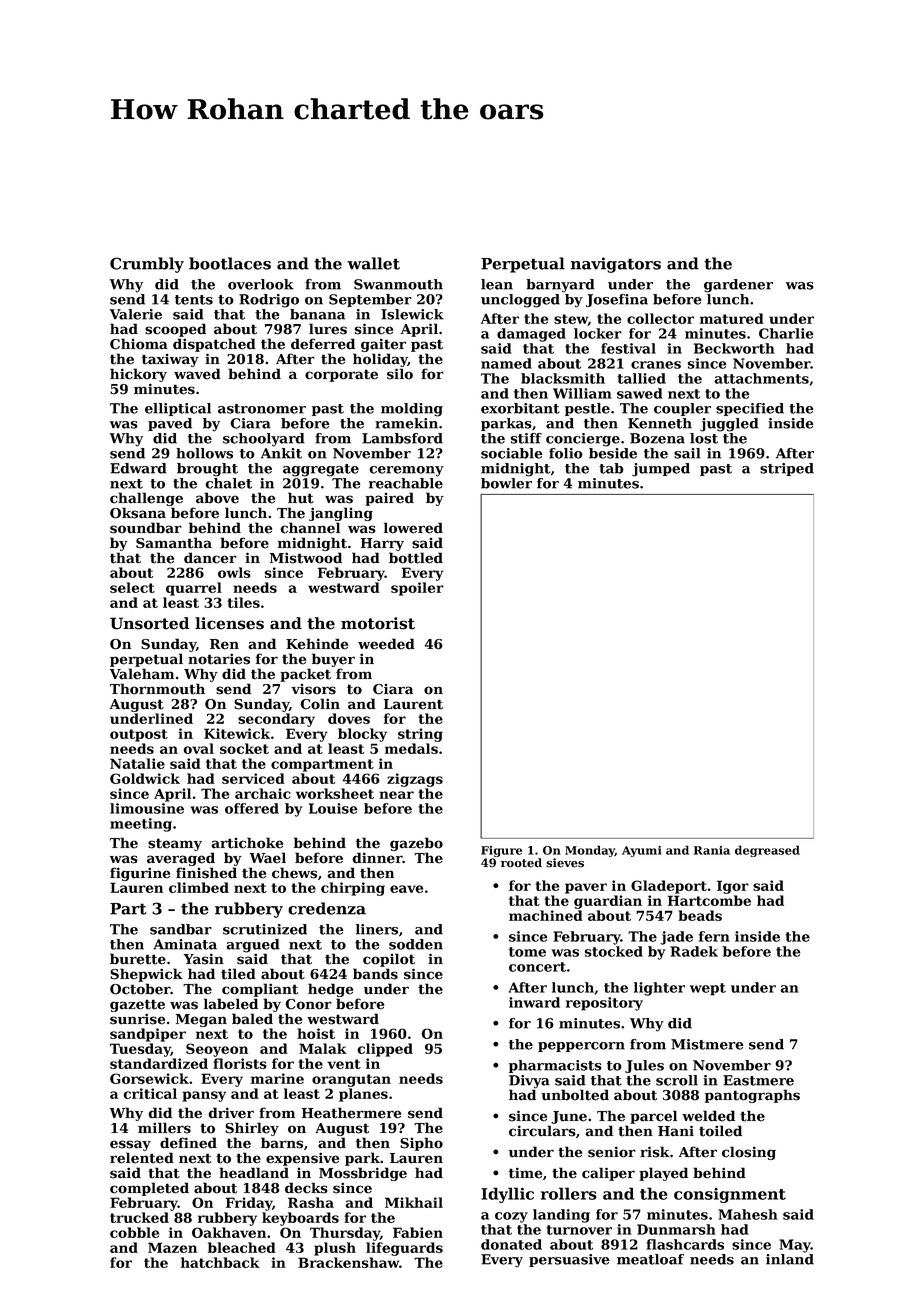 The image size is (924, 1308). Describe the element at coordinates (172, 1247) in the page. I see `Mazen` at that location.
